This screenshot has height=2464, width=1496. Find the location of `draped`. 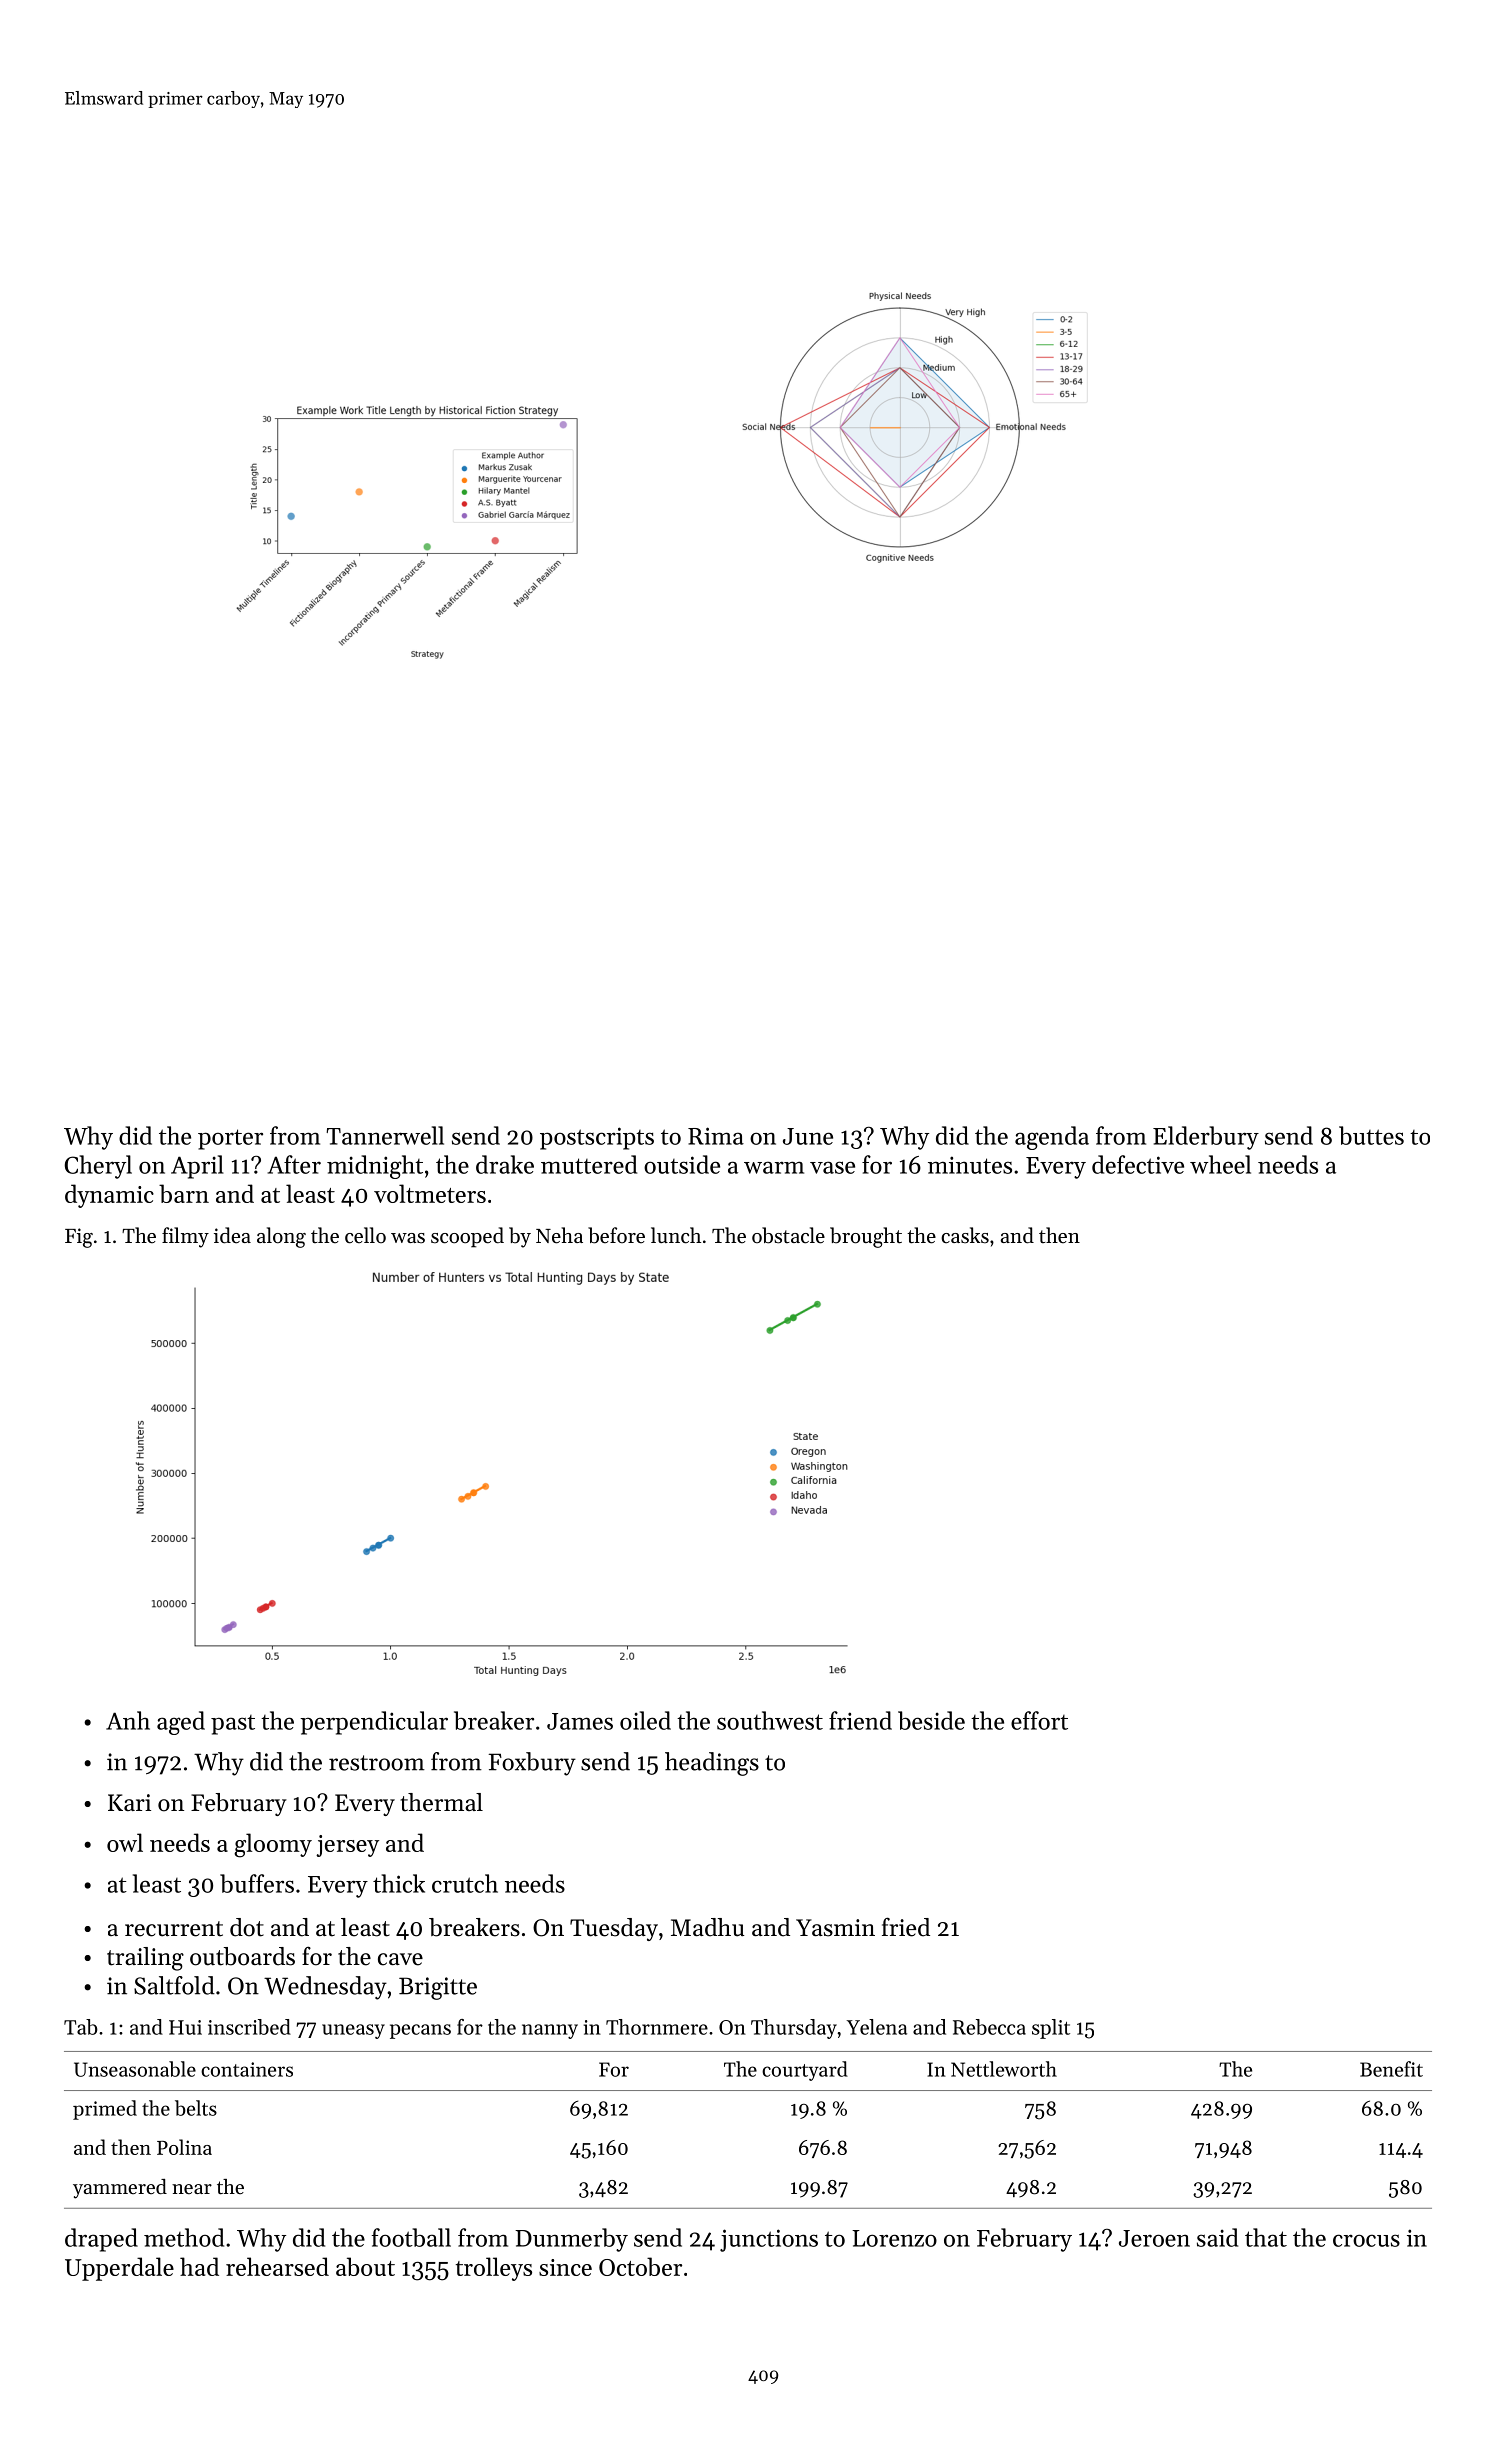

draped is located at coordinates (101, 2240).
